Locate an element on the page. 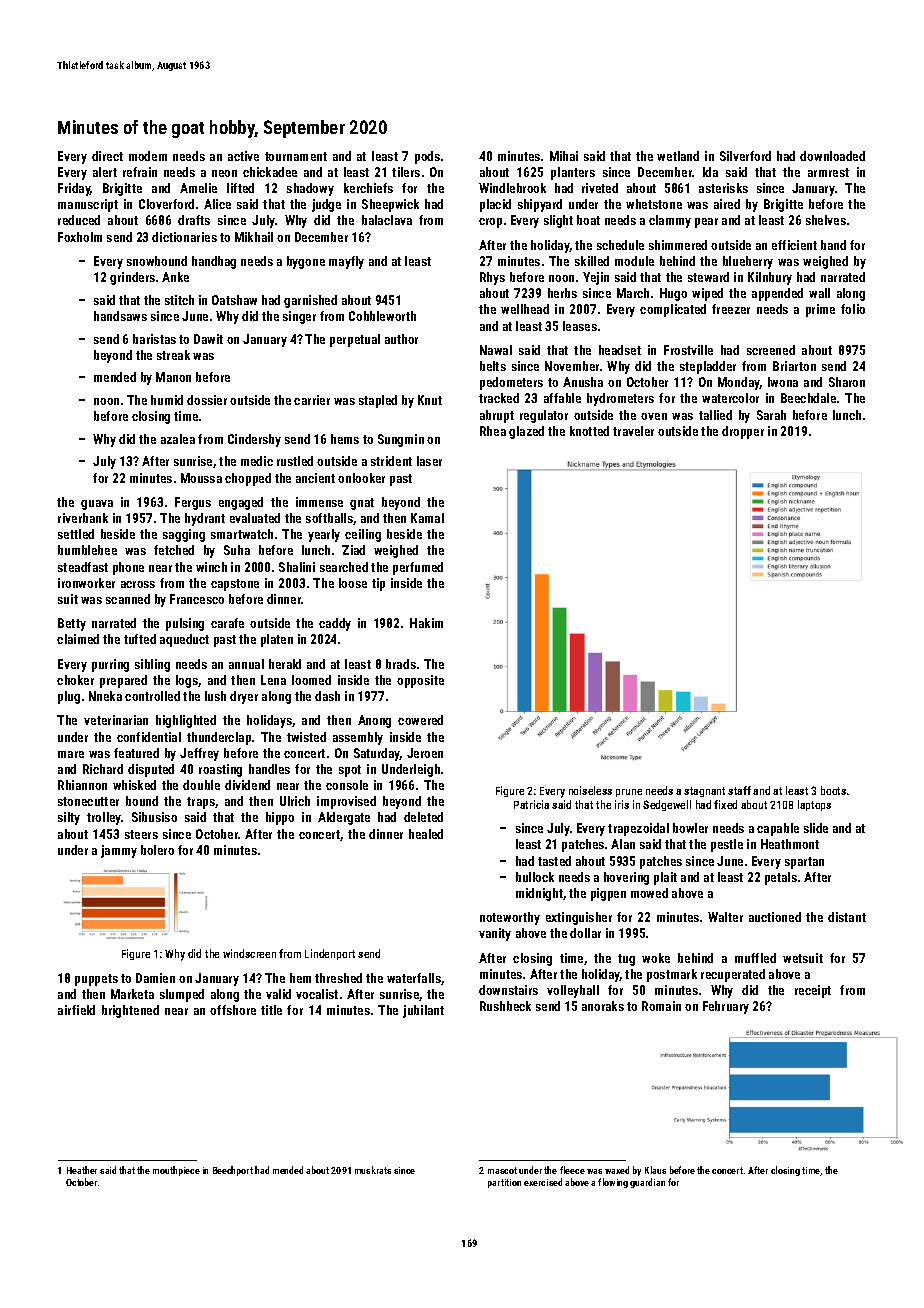 This image has width=924, height=1308. flowing is located at coordinates (613, 1183).
